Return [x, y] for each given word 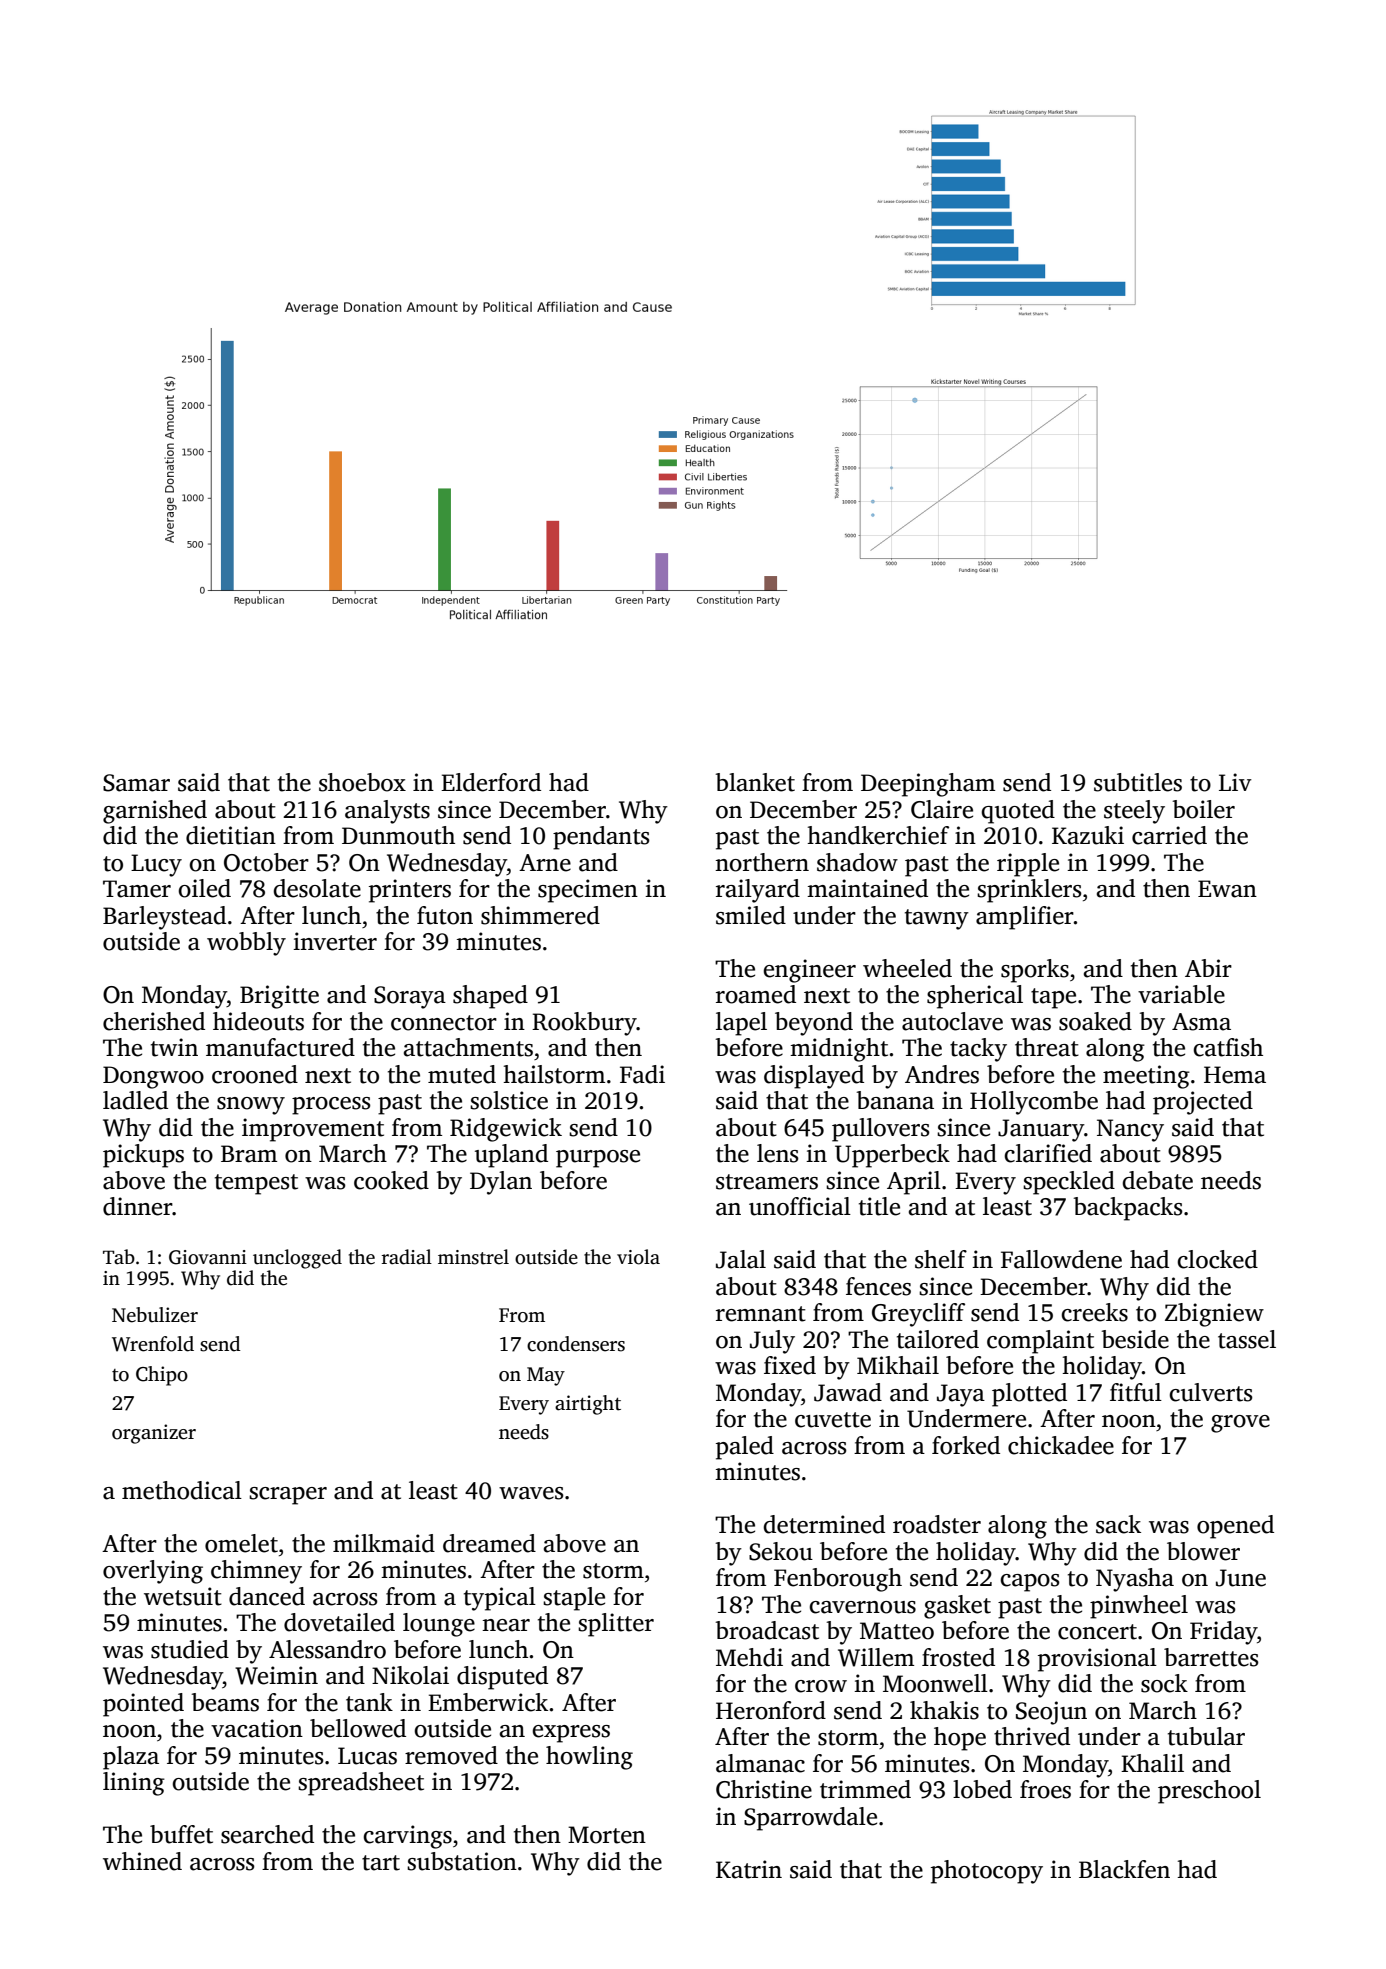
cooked [391, 1180]
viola [638, 1257]
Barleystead [164, 918]
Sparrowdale [810, 1819]
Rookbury [584, 1024]
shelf [941, 1259]
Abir [1208, 968]
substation [462, 1861]
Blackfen [1124, 1869]
